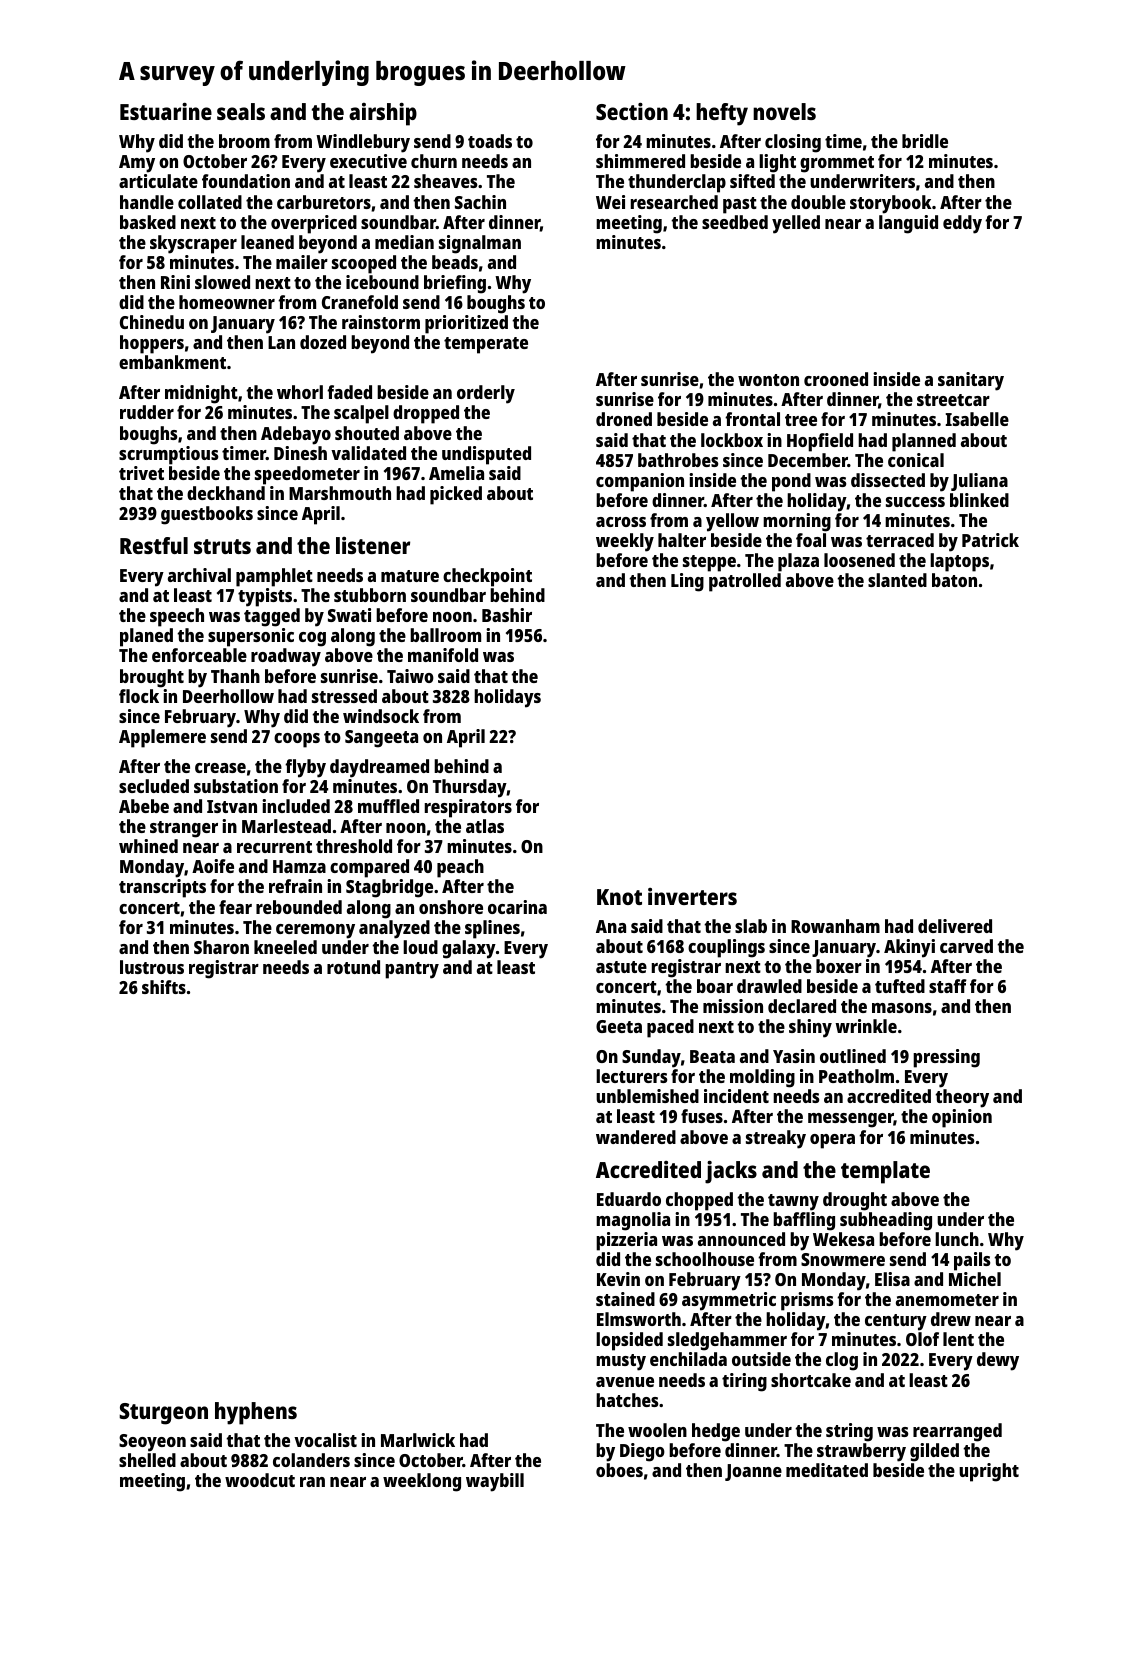 The width and height of the document is (1145, 1658). What do you see at coordinates (839, 966) in the document?
I see `boxer` at bounding box center [839, 966].
